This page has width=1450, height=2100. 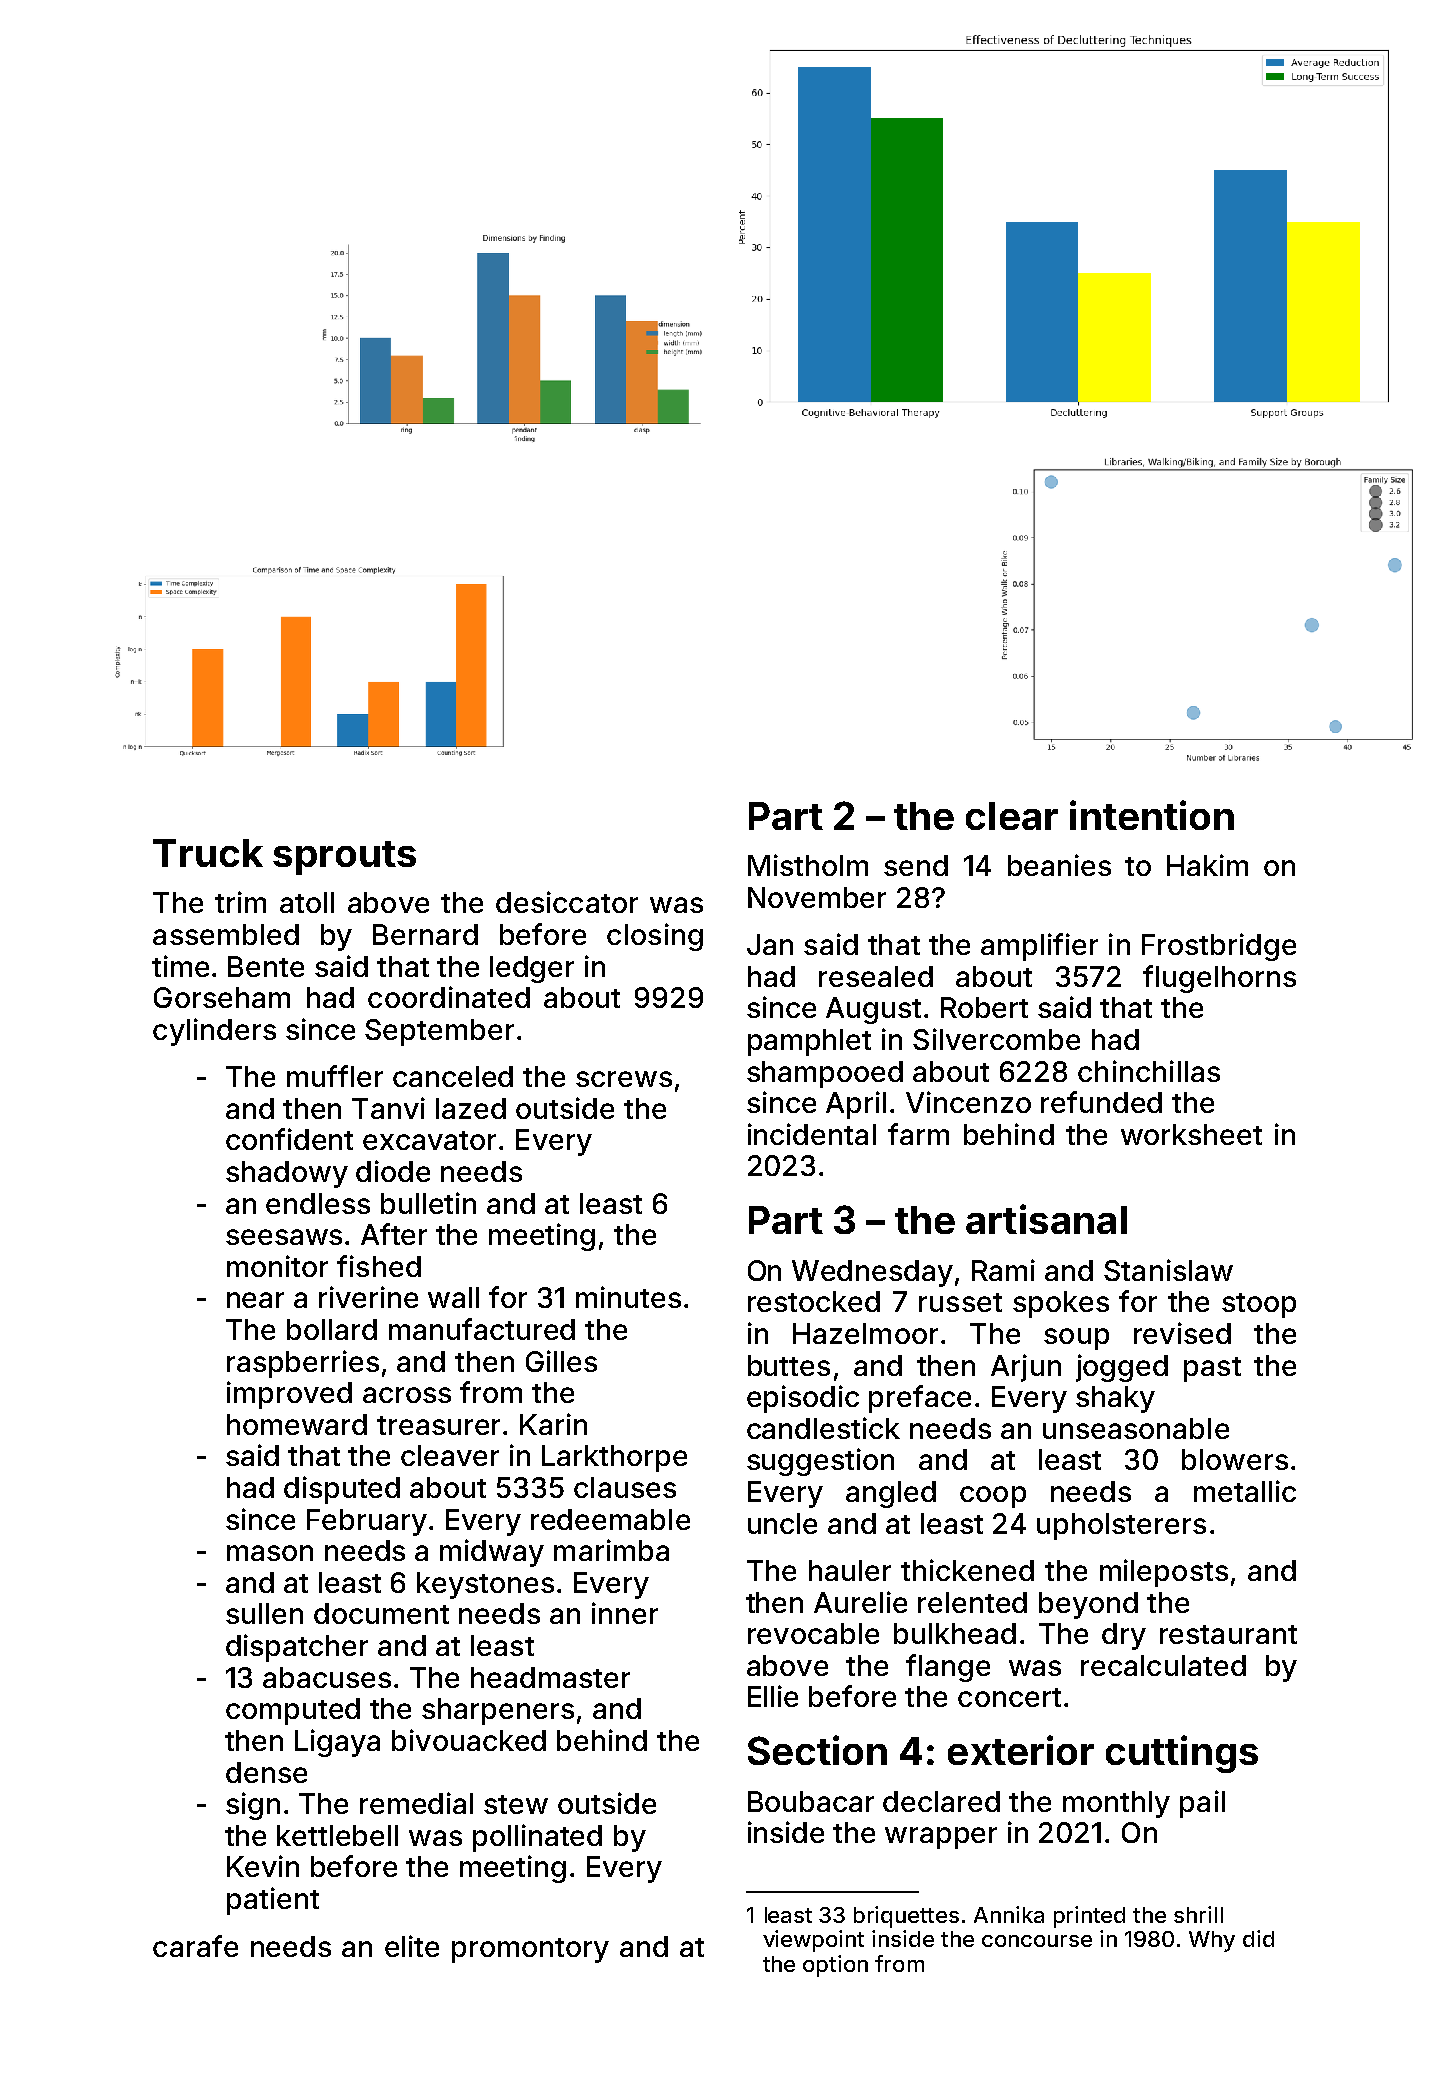 What do you see at coordinates (255, 1300) in the page?
I see `near` at bounding box center [255, 1300].
